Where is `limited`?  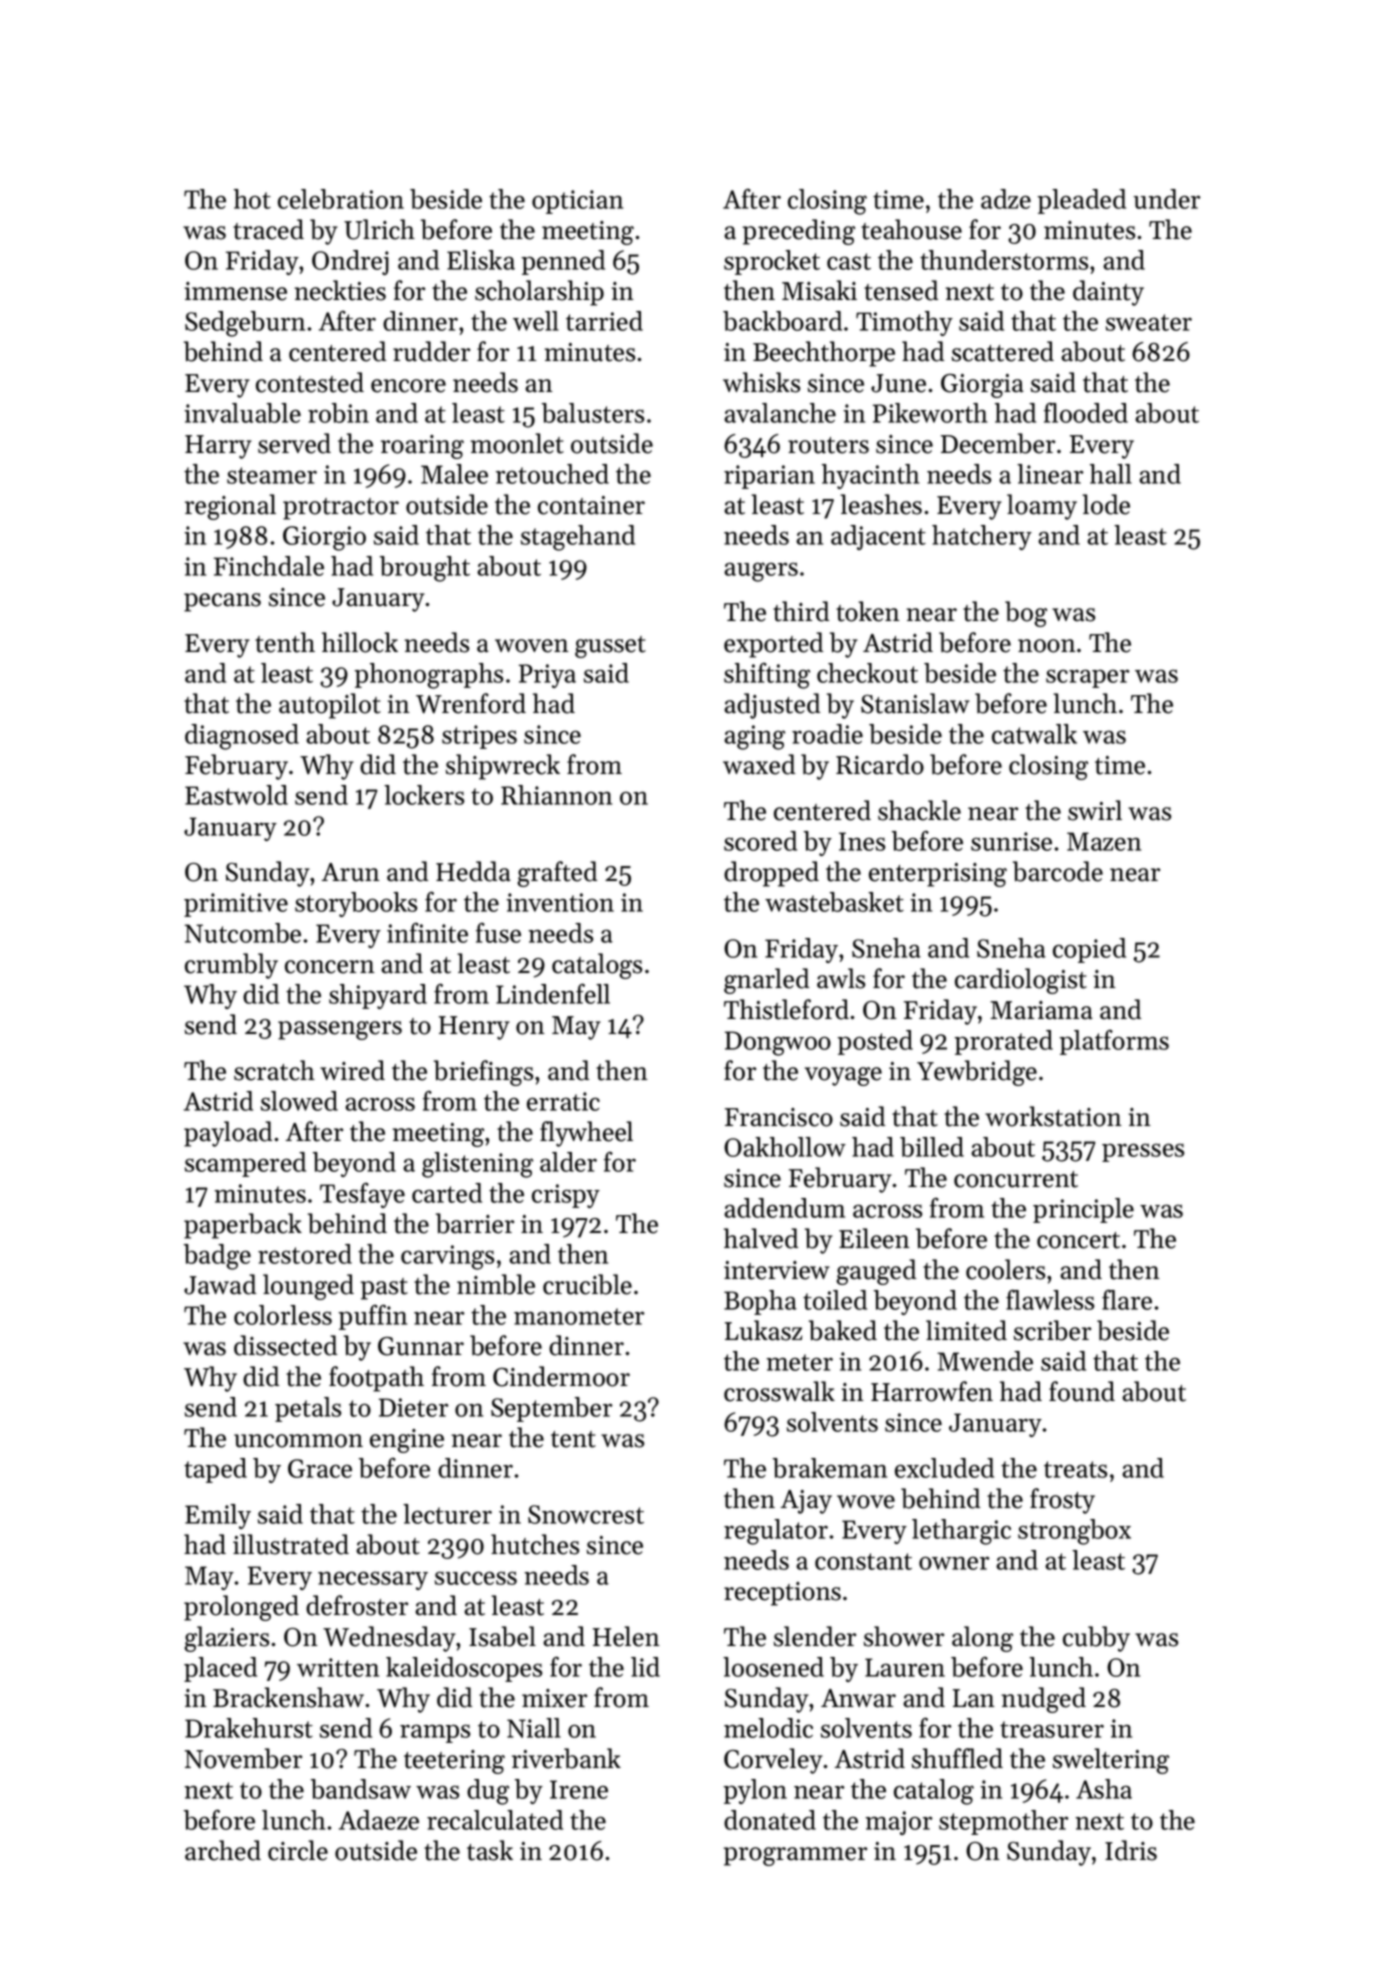 limited is located at coordinates (966, 1330).
